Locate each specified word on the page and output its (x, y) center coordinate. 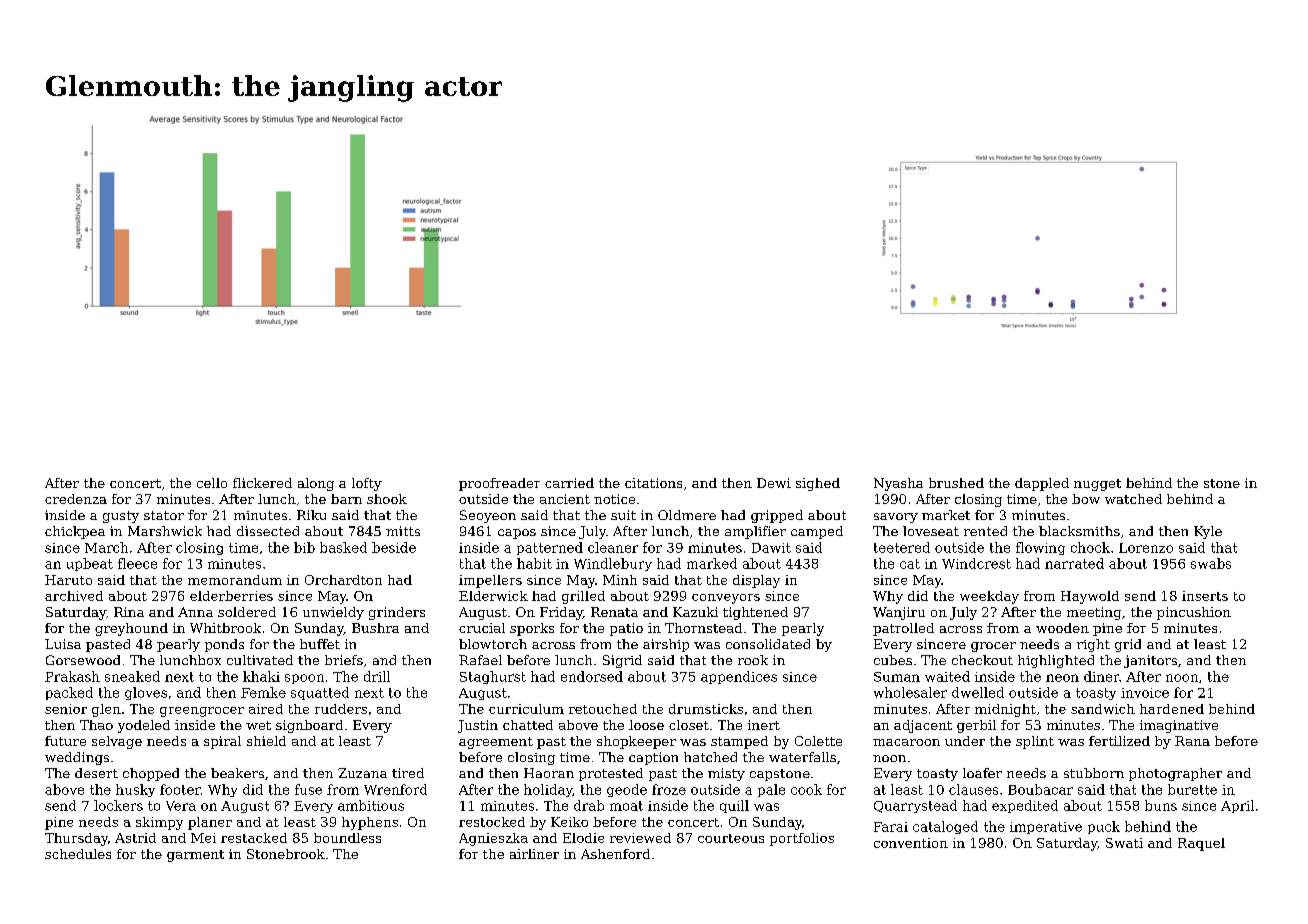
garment (195, 856)
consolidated (768, 644)
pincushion (1194, 613)
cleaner (613, 547)
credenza (76, 499)
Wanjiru (899, 613)
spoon (304, 679)
